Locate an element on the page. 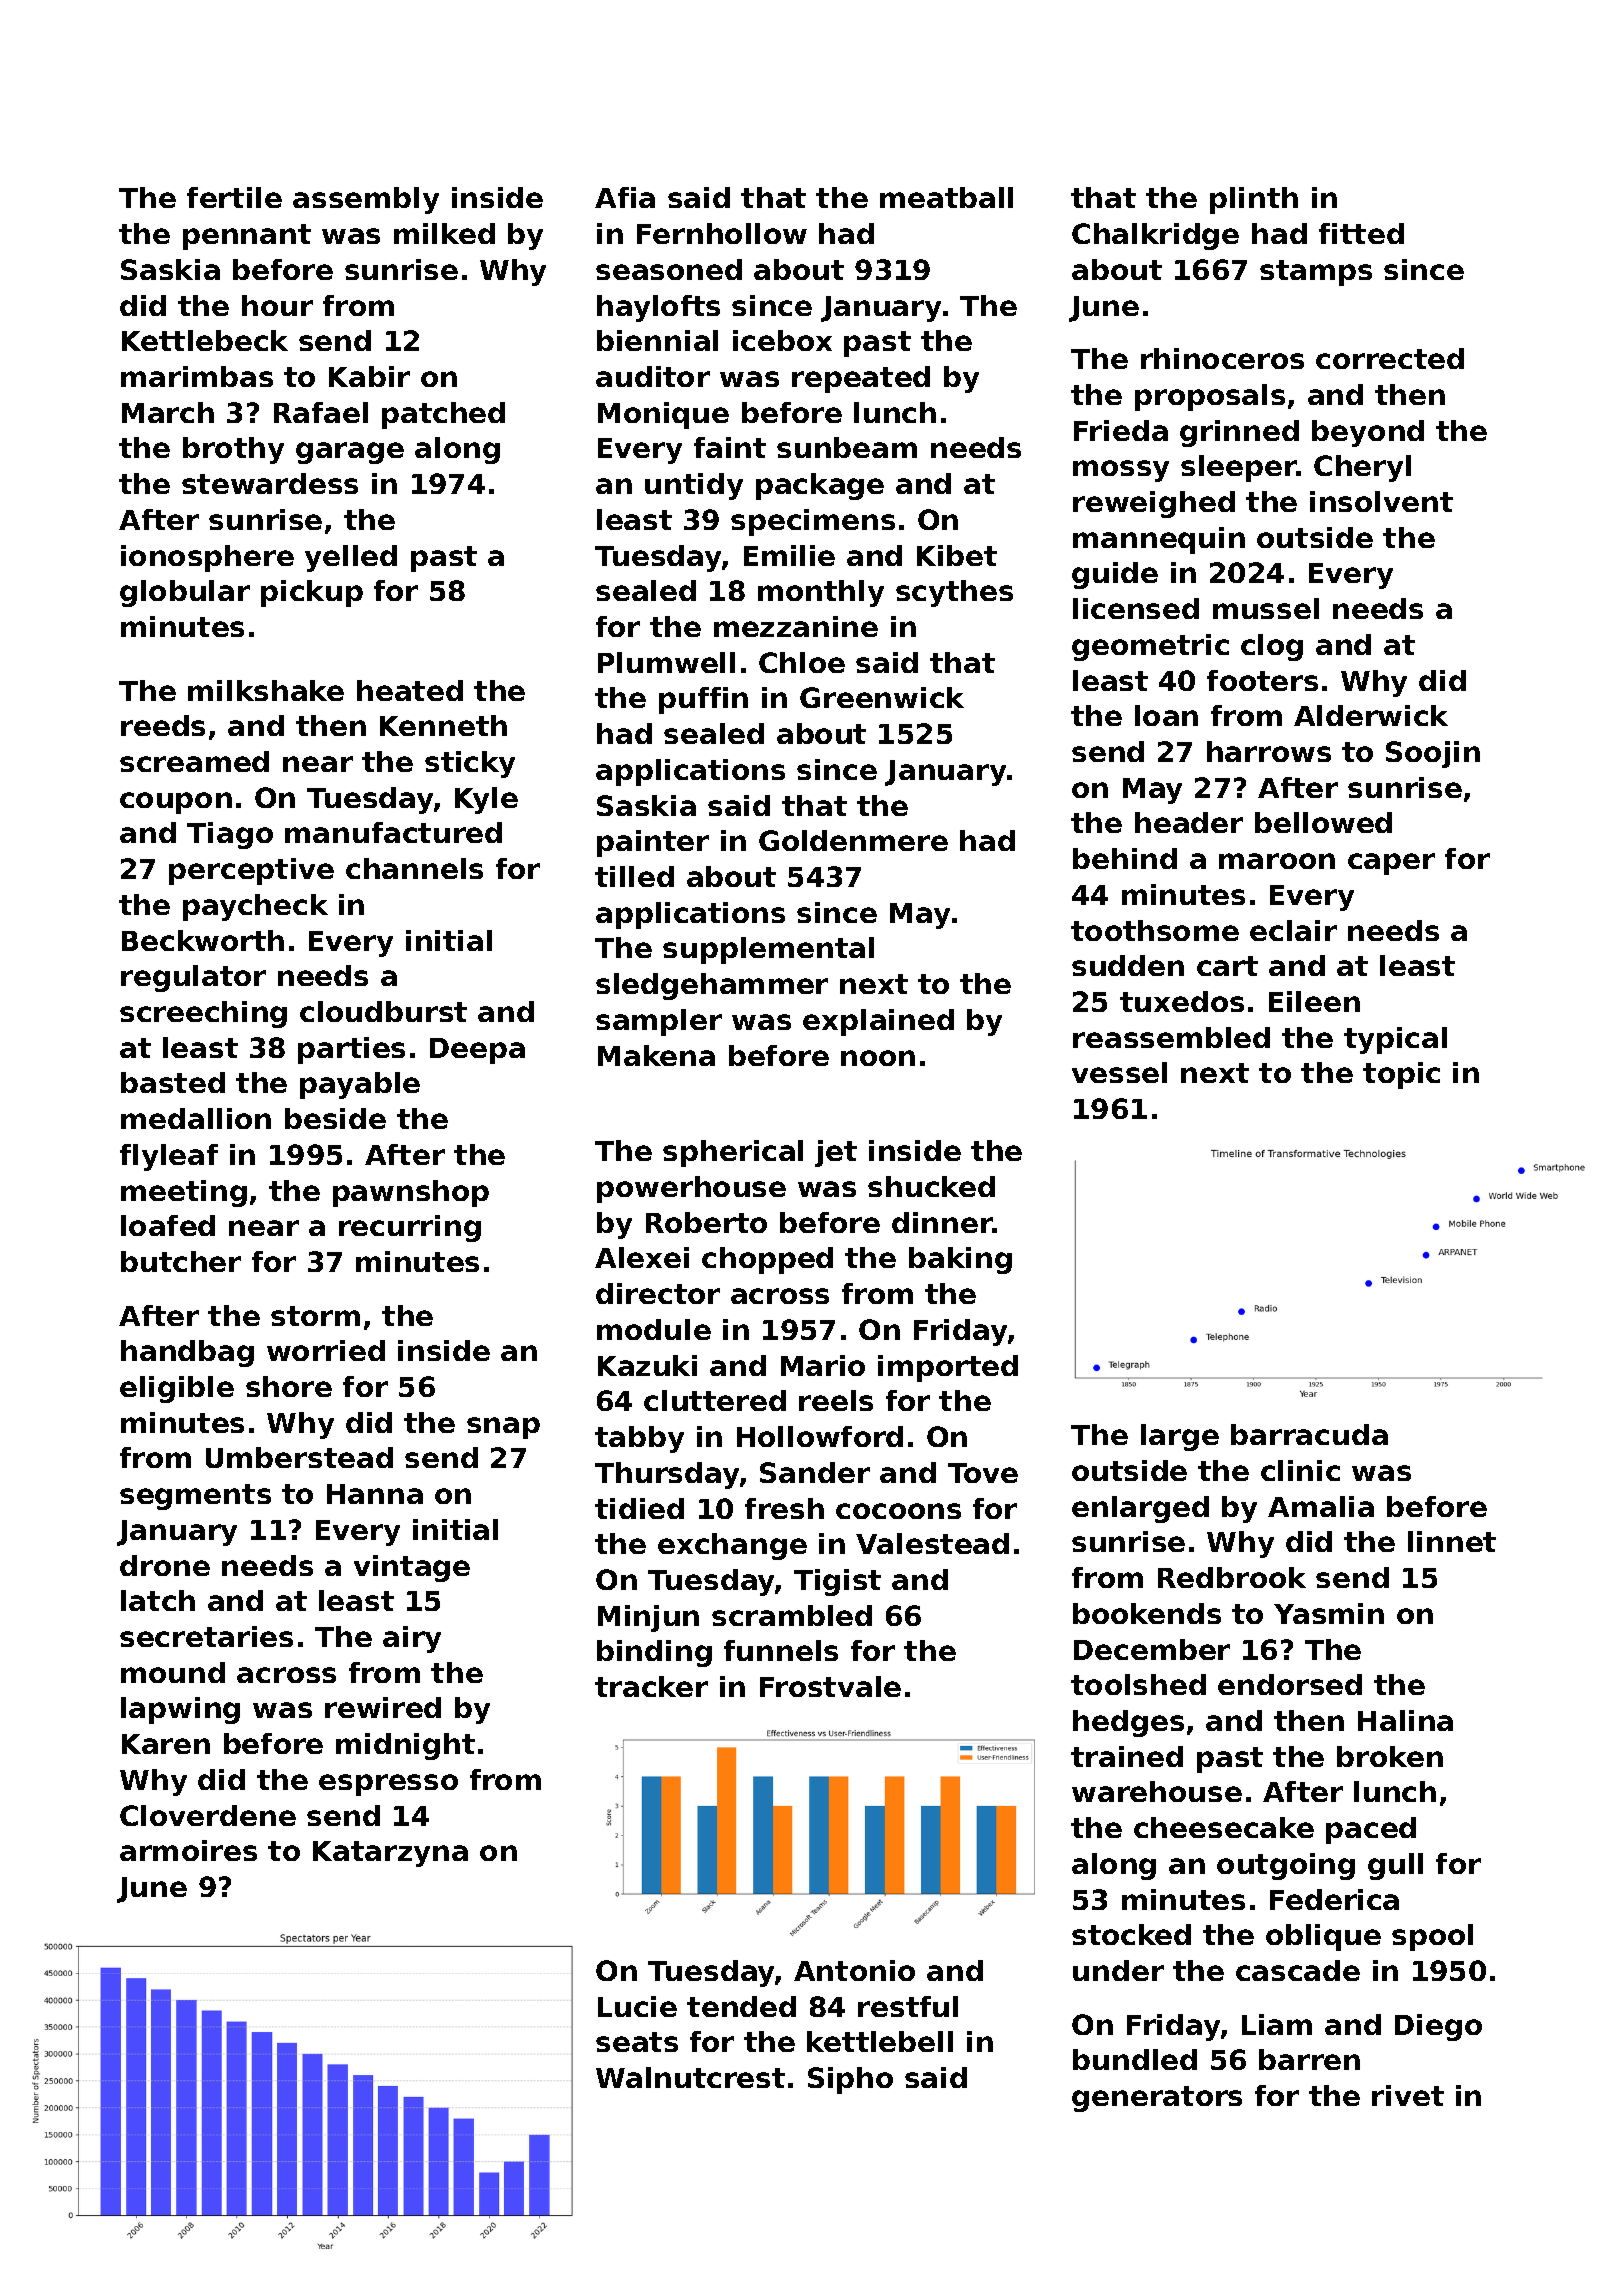 This page has width=1620, height=2292. mezzanine is located at coordinates (796, 626).
